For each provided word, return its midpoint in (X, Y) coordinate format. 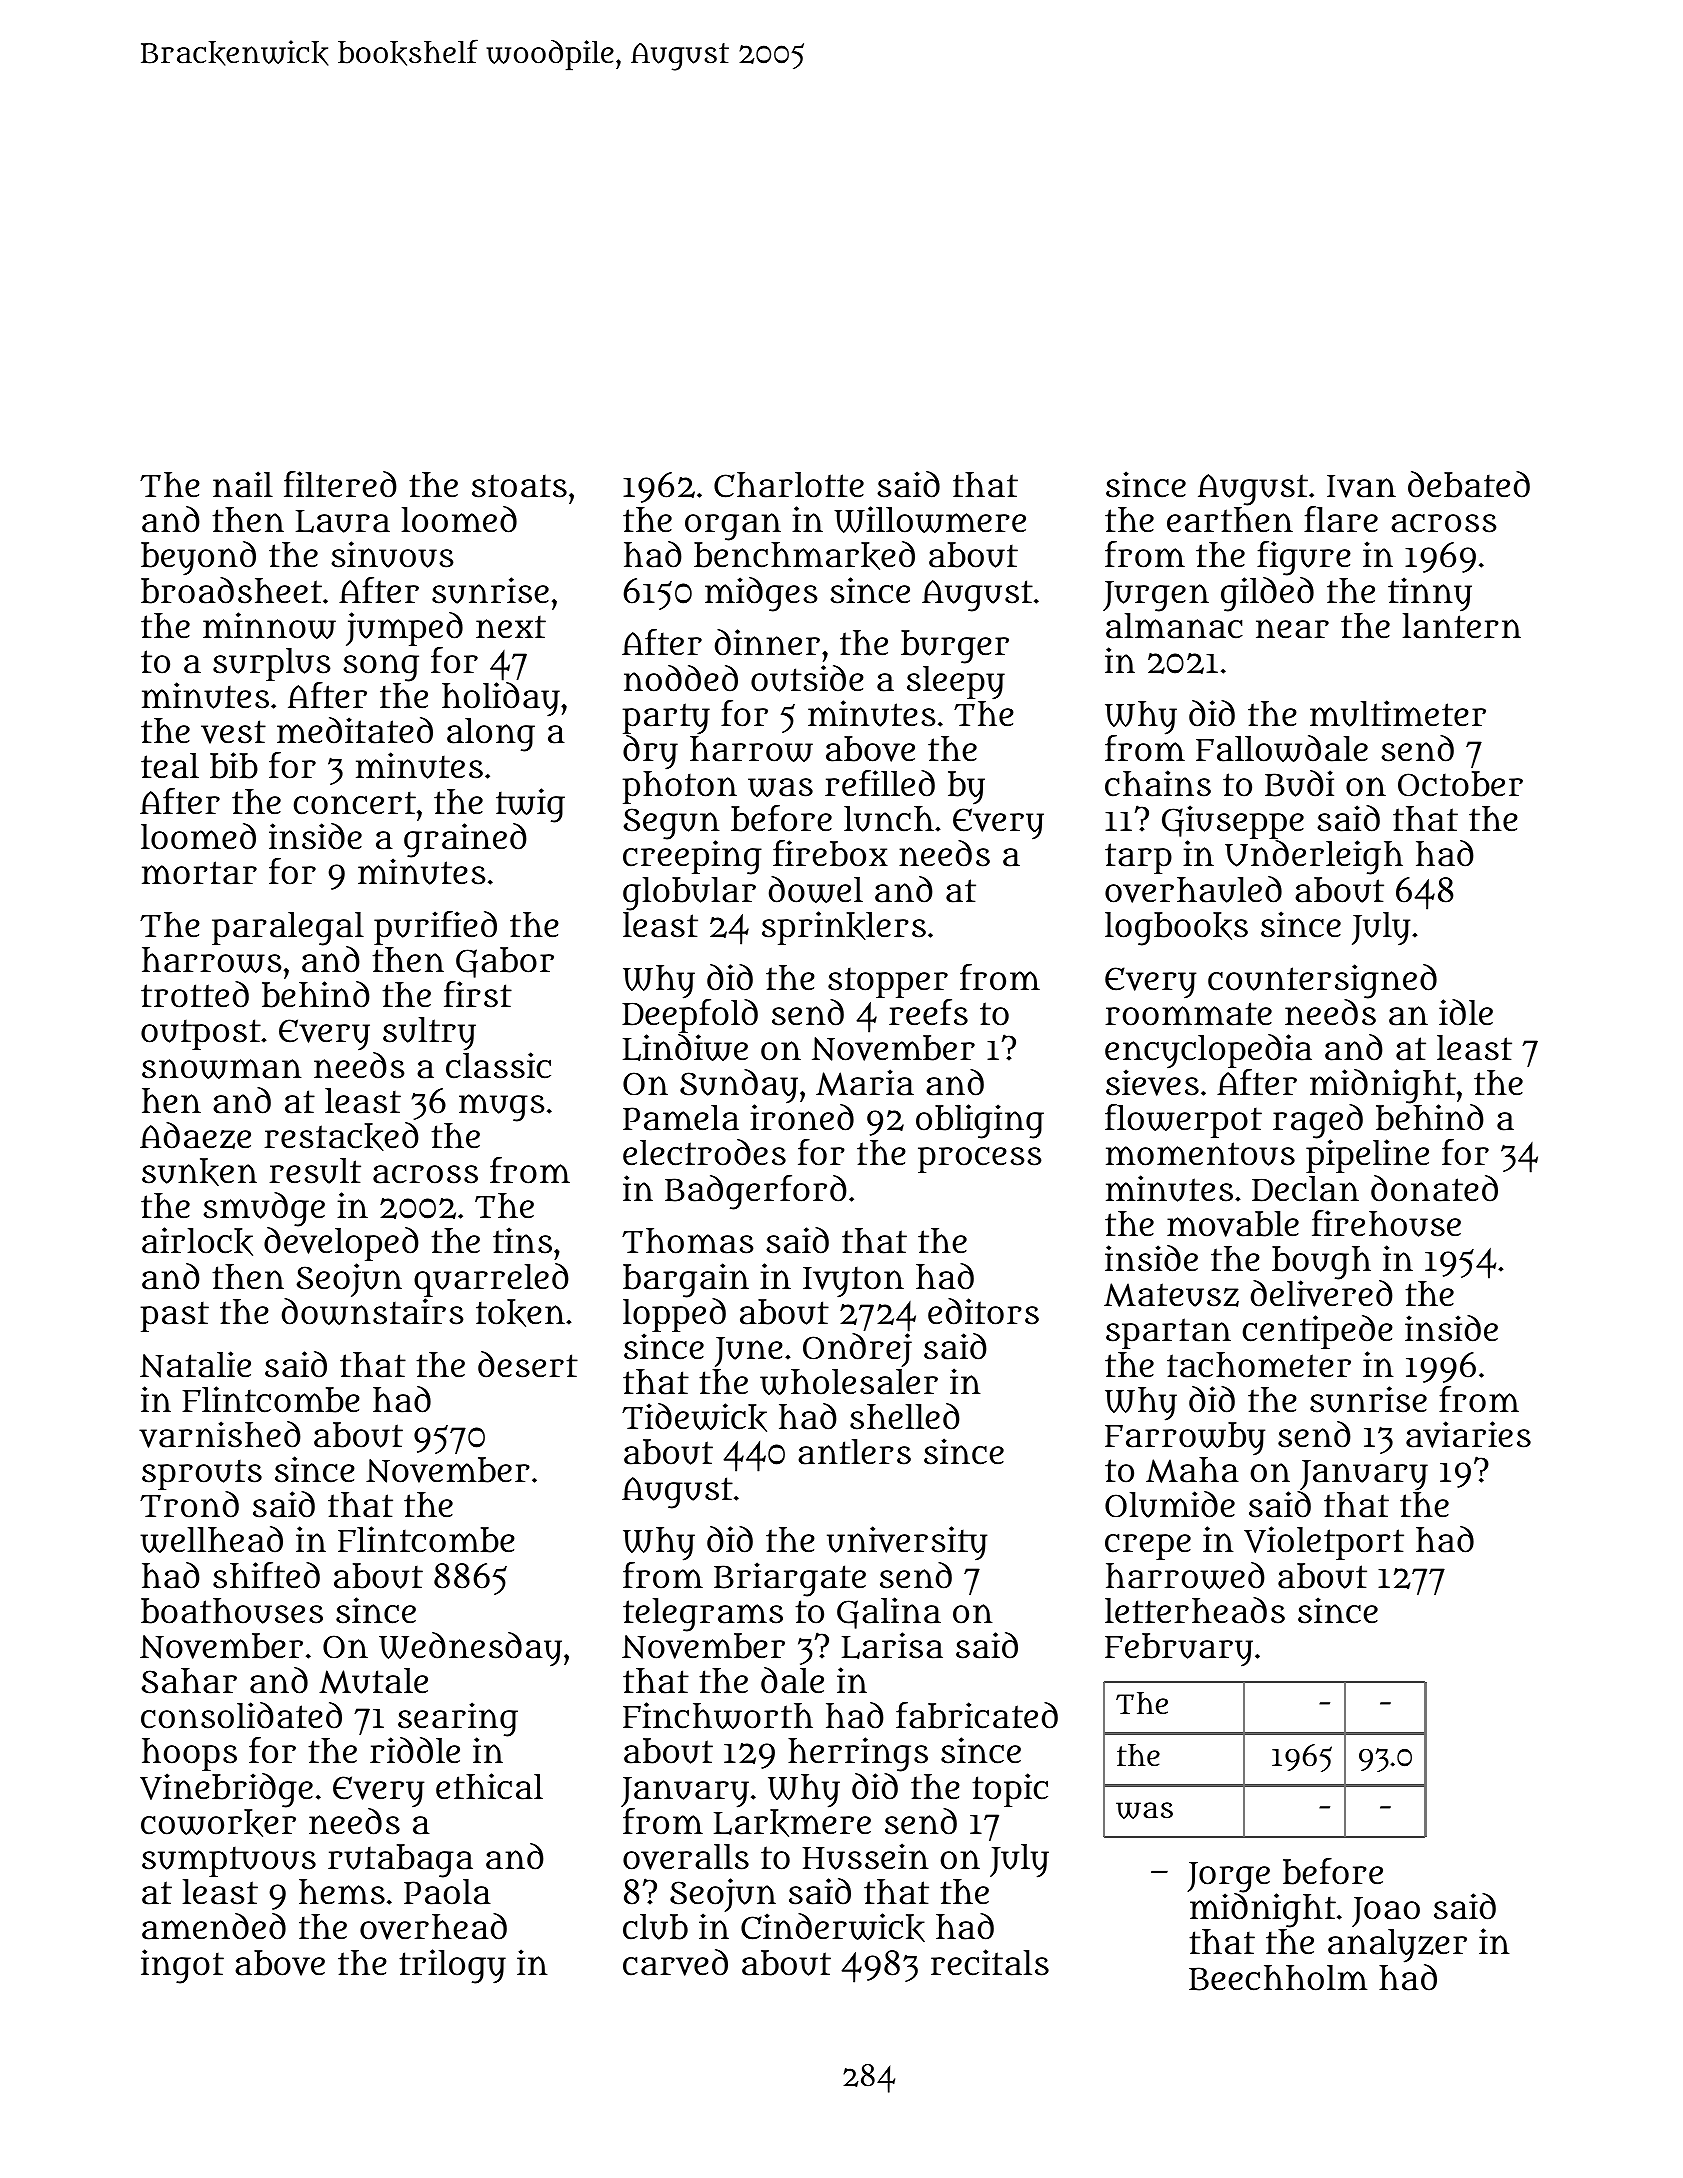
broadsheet (231, 590)
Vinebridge (226, 1790)
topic (1010, 1790)
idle (1466, 1012)
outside (807, 678)
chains (1158, 783)
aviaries (1468, 1434)
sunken (199, 1172)
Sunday (739, 1087)
